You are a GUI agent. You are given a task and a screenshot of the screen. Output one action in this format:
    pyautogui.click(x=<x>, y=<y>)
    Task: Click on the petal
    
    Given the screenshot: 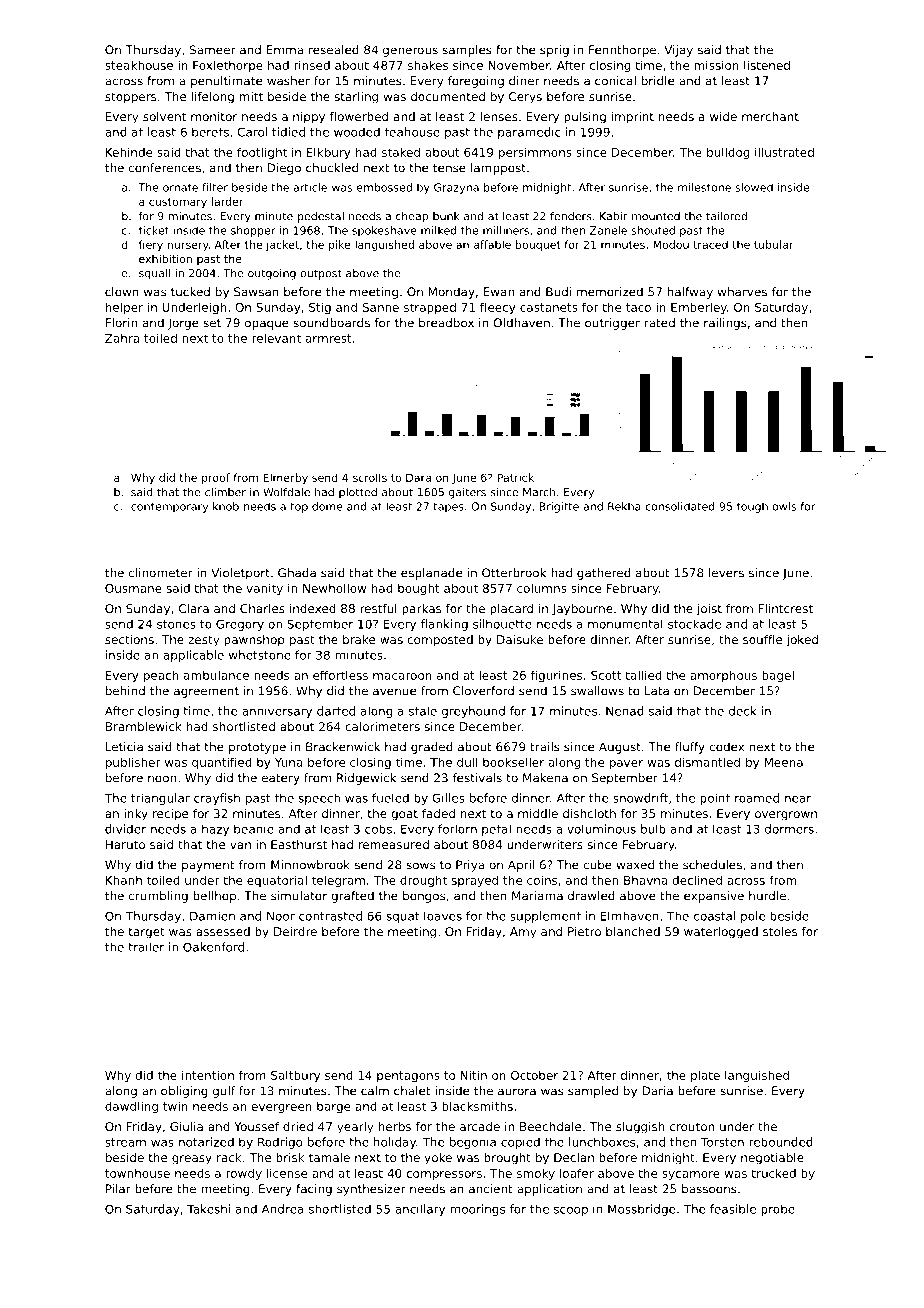 What is the action you would take?
    pyautogui.click(x=496, y=830)
